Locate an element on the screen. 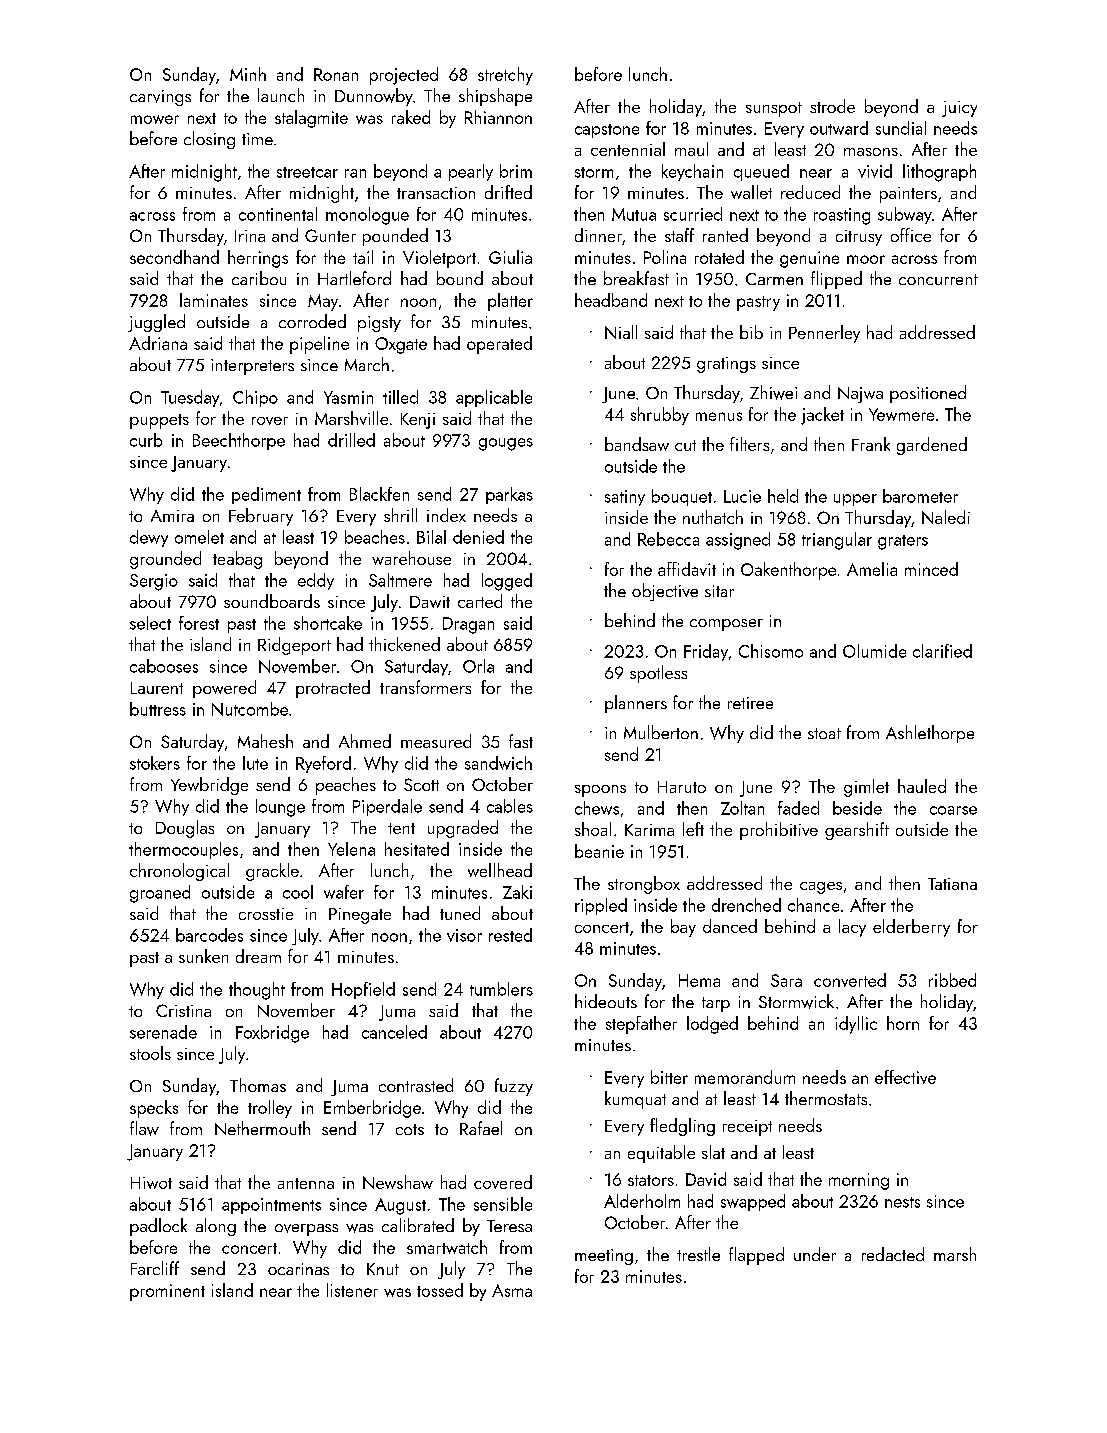 The image size is (1107, 1433). protracted is located at coordinates (333, 689).
